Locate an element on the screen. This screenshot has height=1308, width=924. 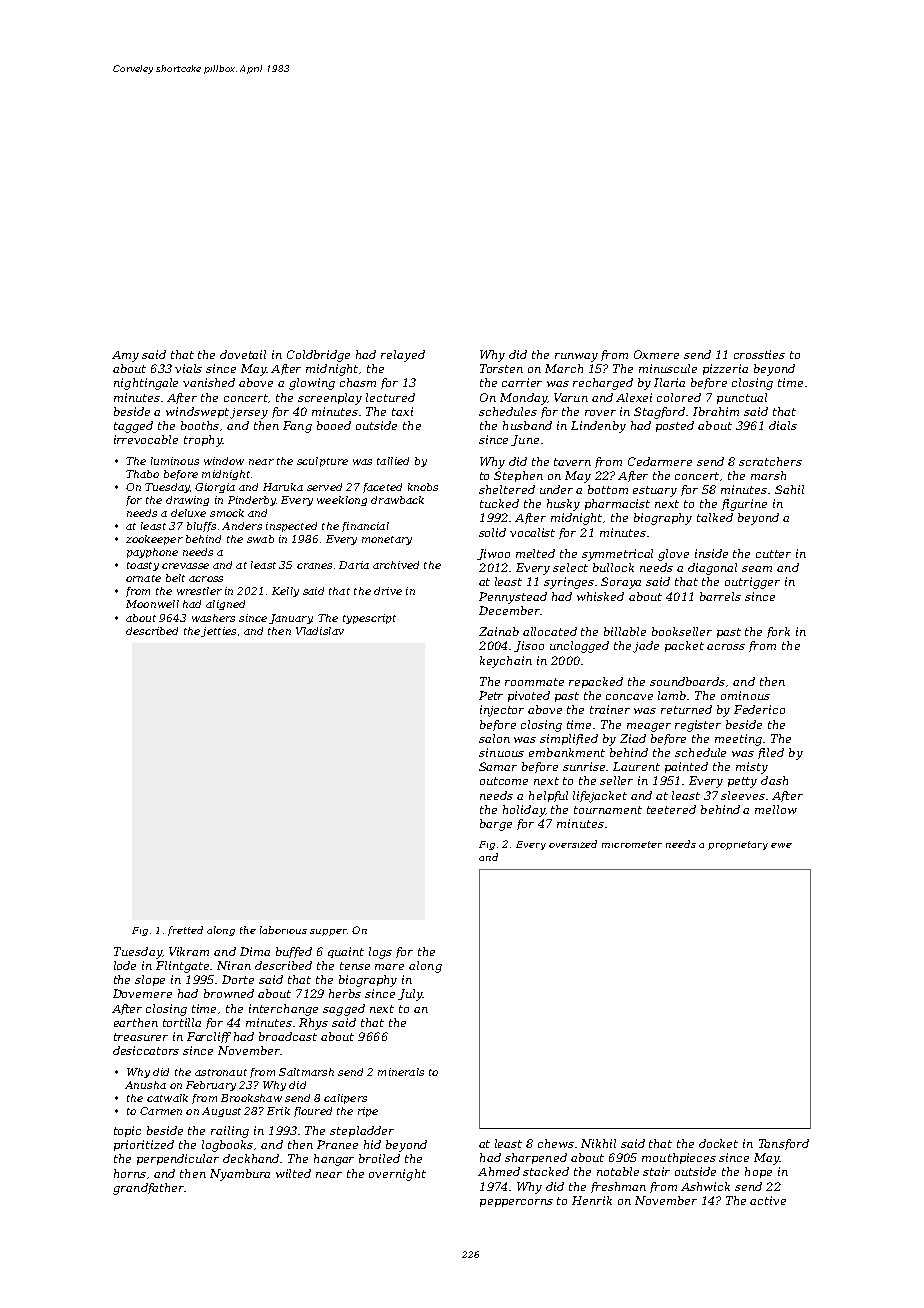
proprietary is located at coordinates (738, 845).
